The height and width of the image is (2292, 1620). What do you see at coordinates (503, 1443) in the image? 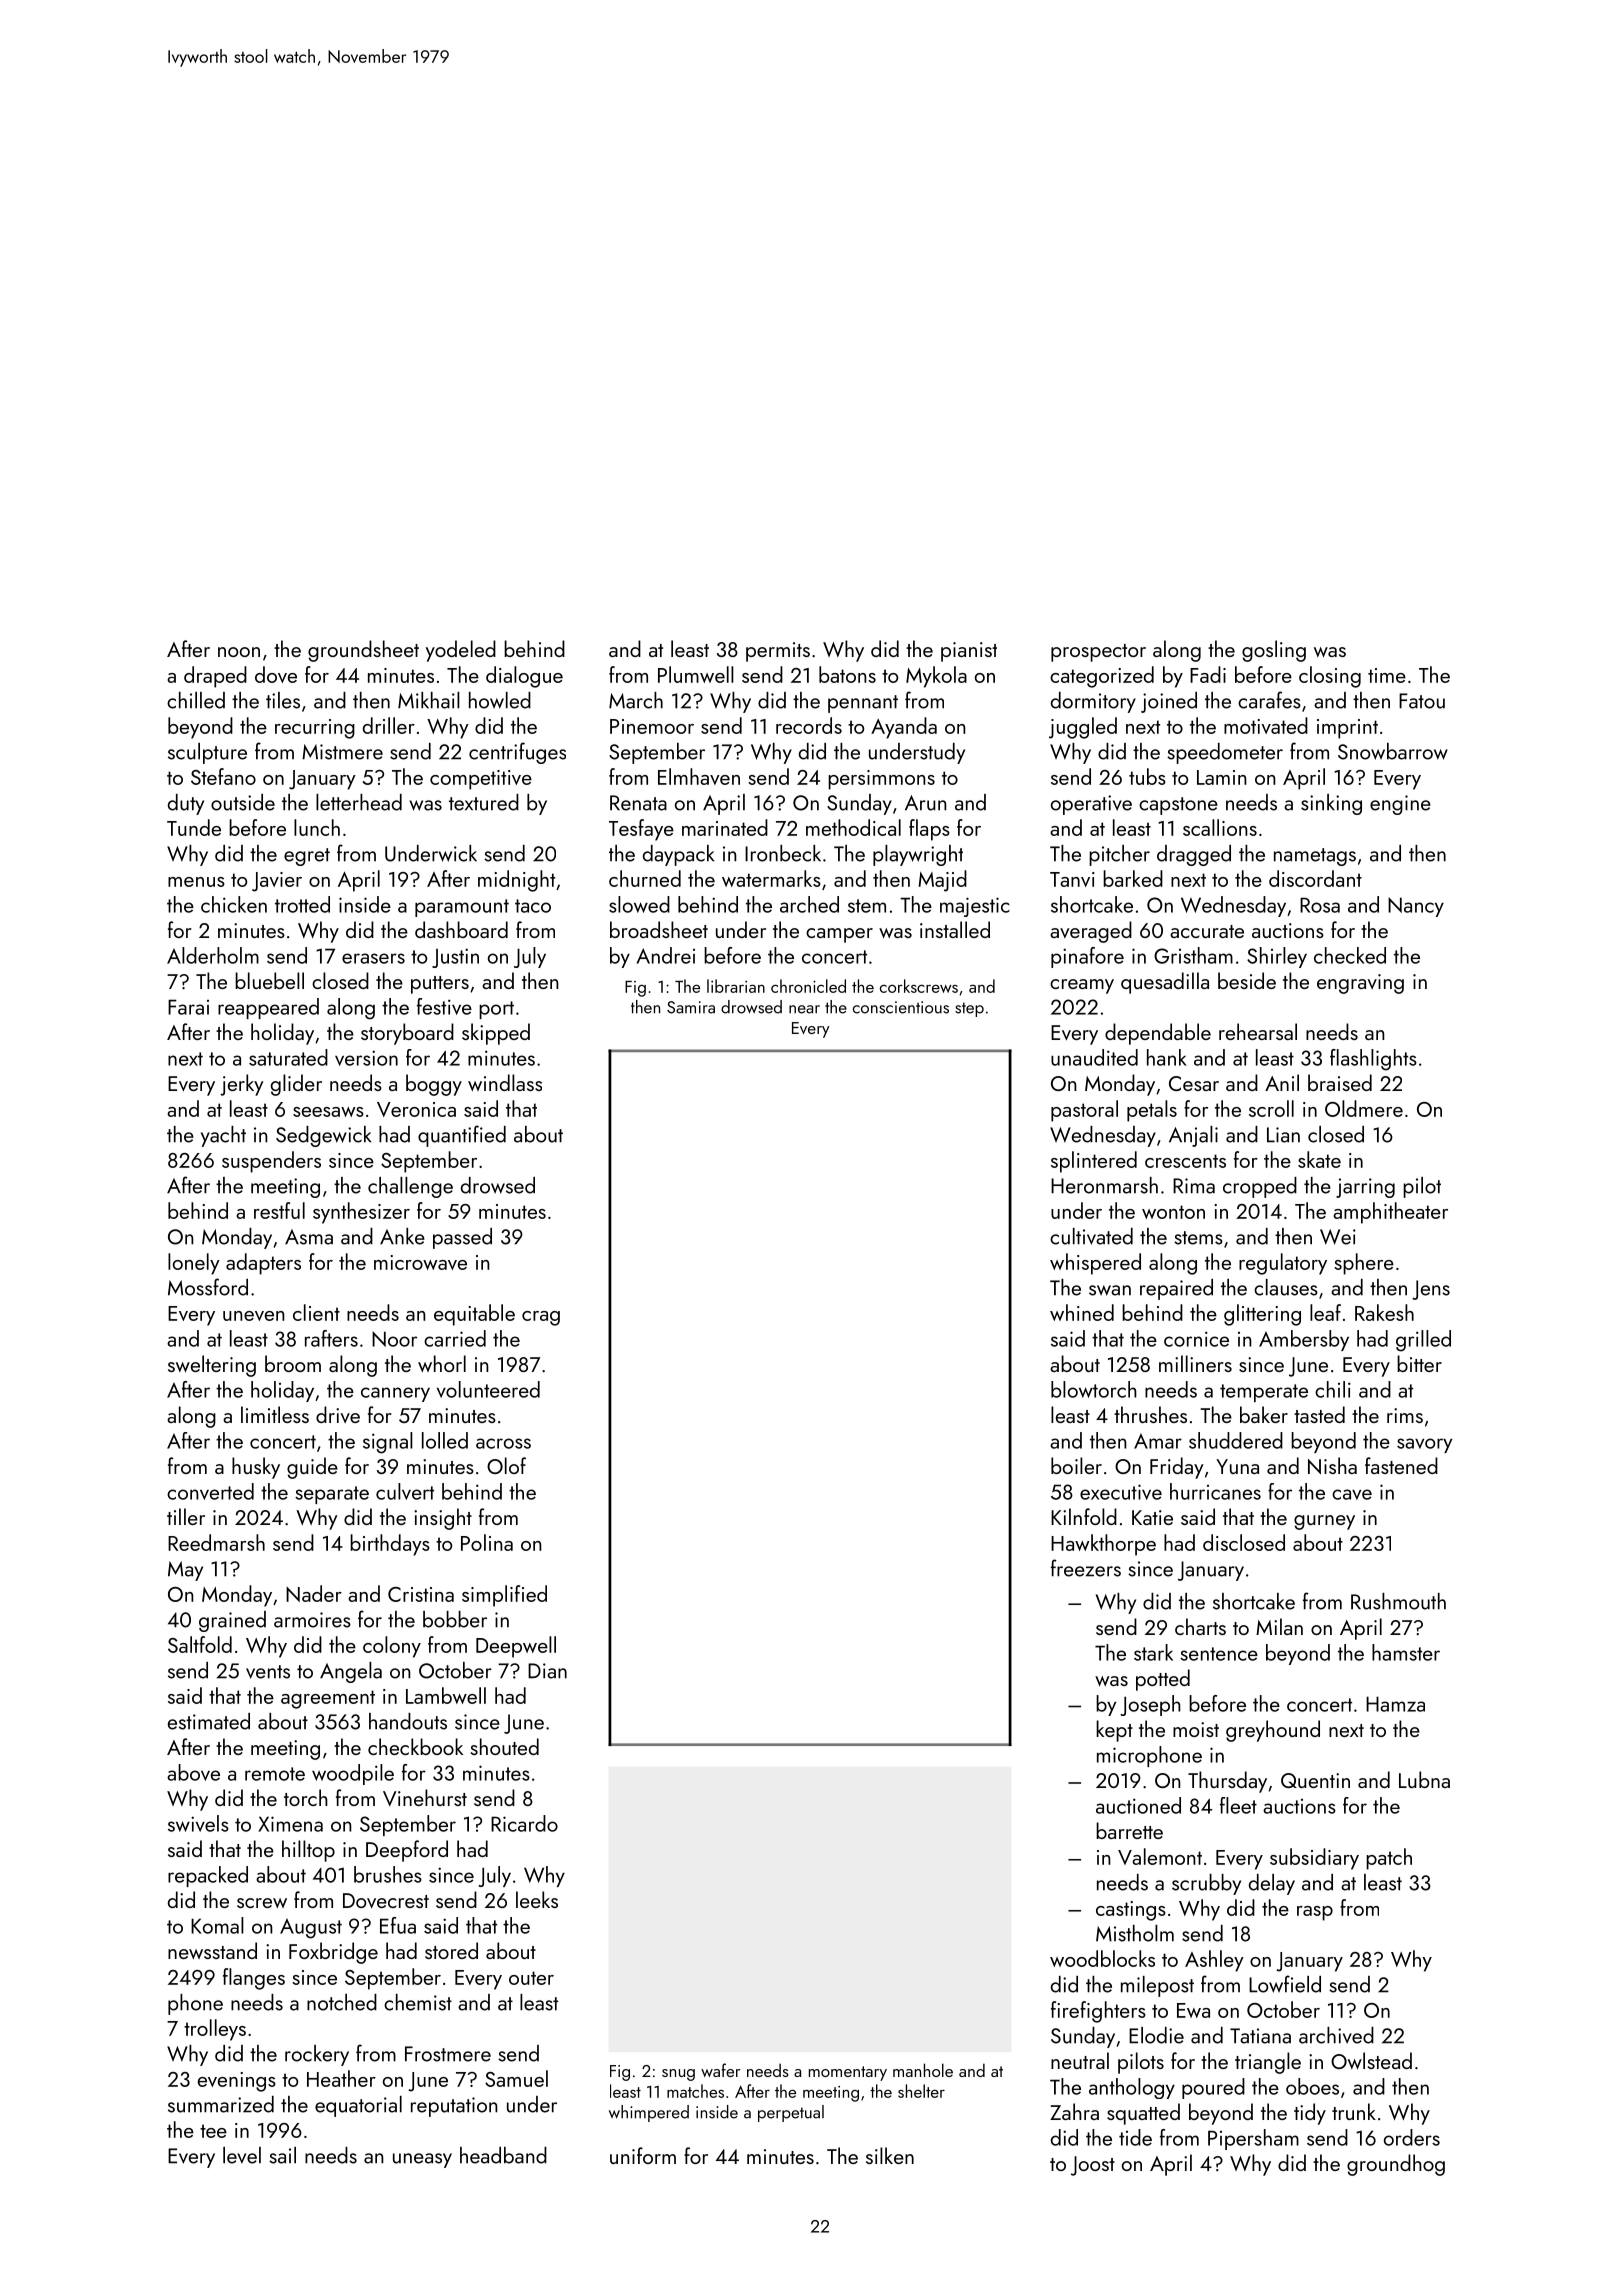
I see `across` at bounding box center [503, 1443].
